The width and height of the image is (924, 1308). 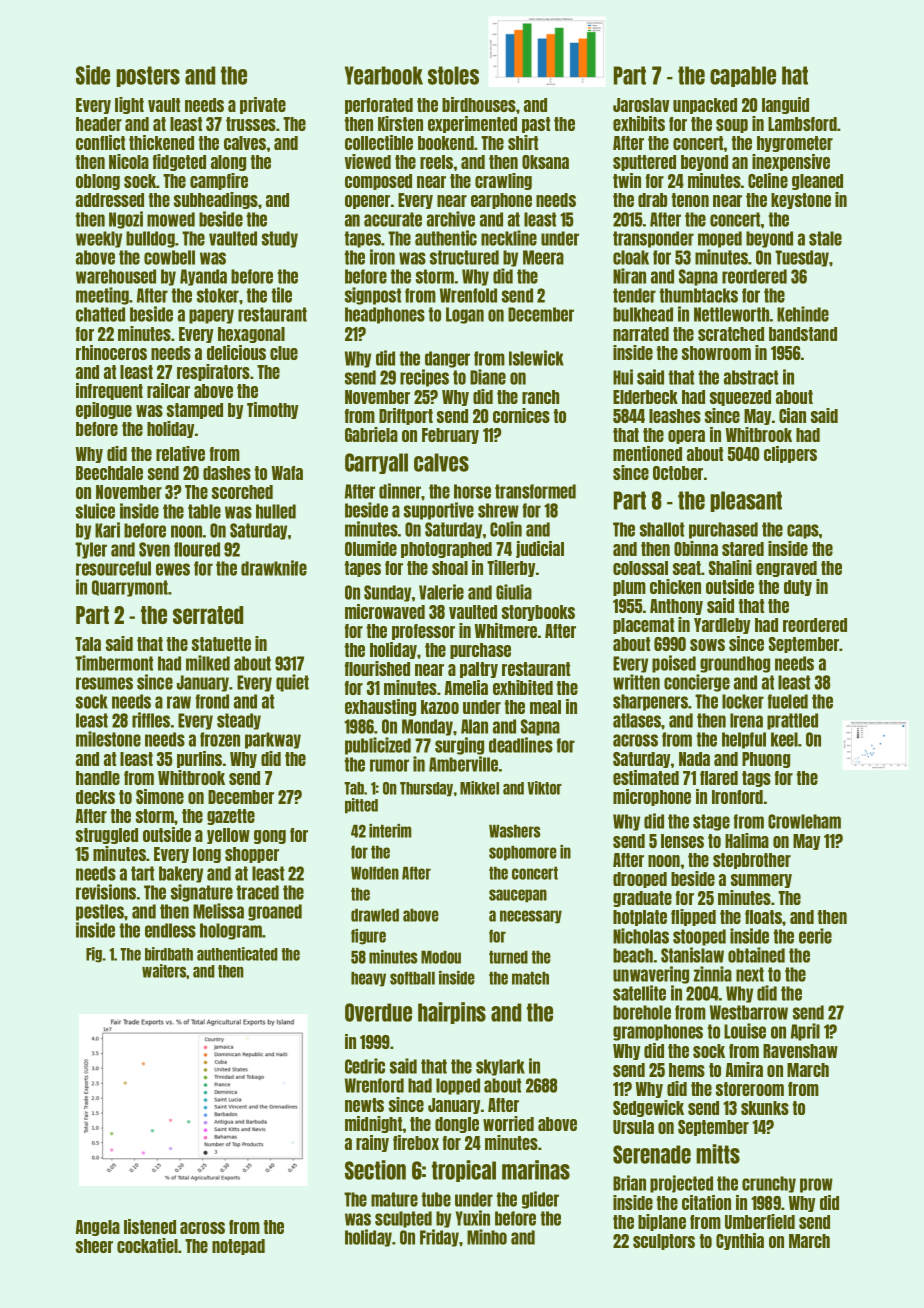 What do you see at coordinates (251, 124) in the image?
I see `trusses` at bounding box center [251, 124].
